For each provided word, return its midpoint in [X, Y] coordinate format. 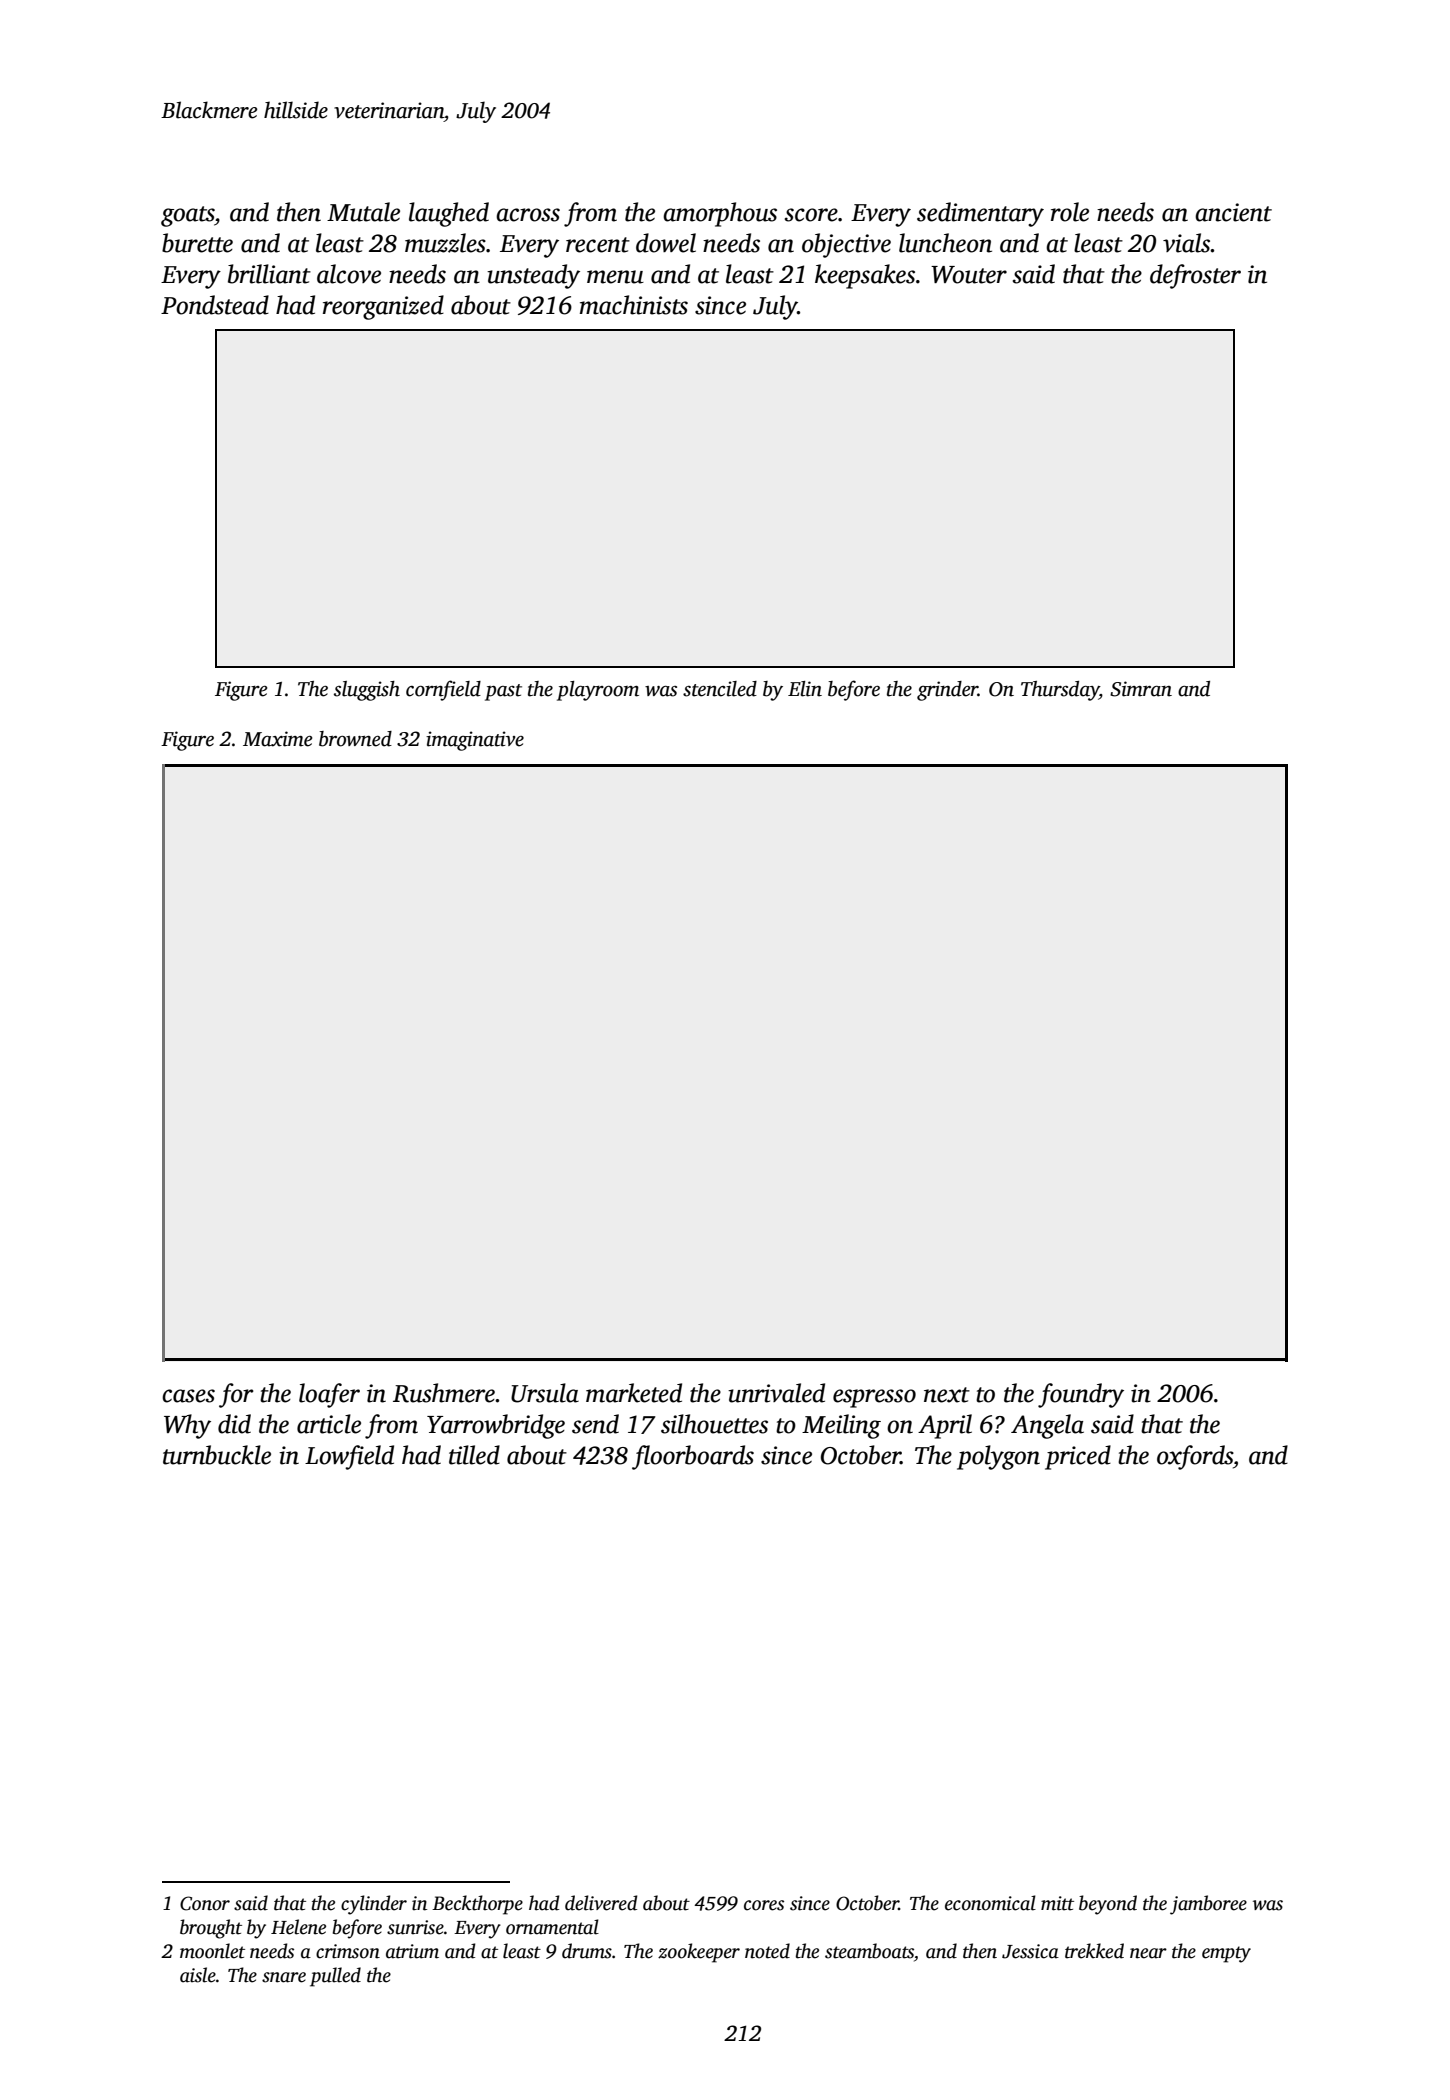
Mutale [363, 212]
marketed [634, 1393]
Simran [1141, 689]
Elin [805, 689]
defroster [1195, 276]
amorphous [720, 214]
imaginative [475, 741]
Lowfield [349, 1457]
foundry [1081, 1395]
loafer [329, 1395]
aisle [198, 1975]
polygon [998, 1457]
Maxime [277, 739]
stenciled [720, 689]
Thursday [1060, 691]
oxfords [1195, 1457]
